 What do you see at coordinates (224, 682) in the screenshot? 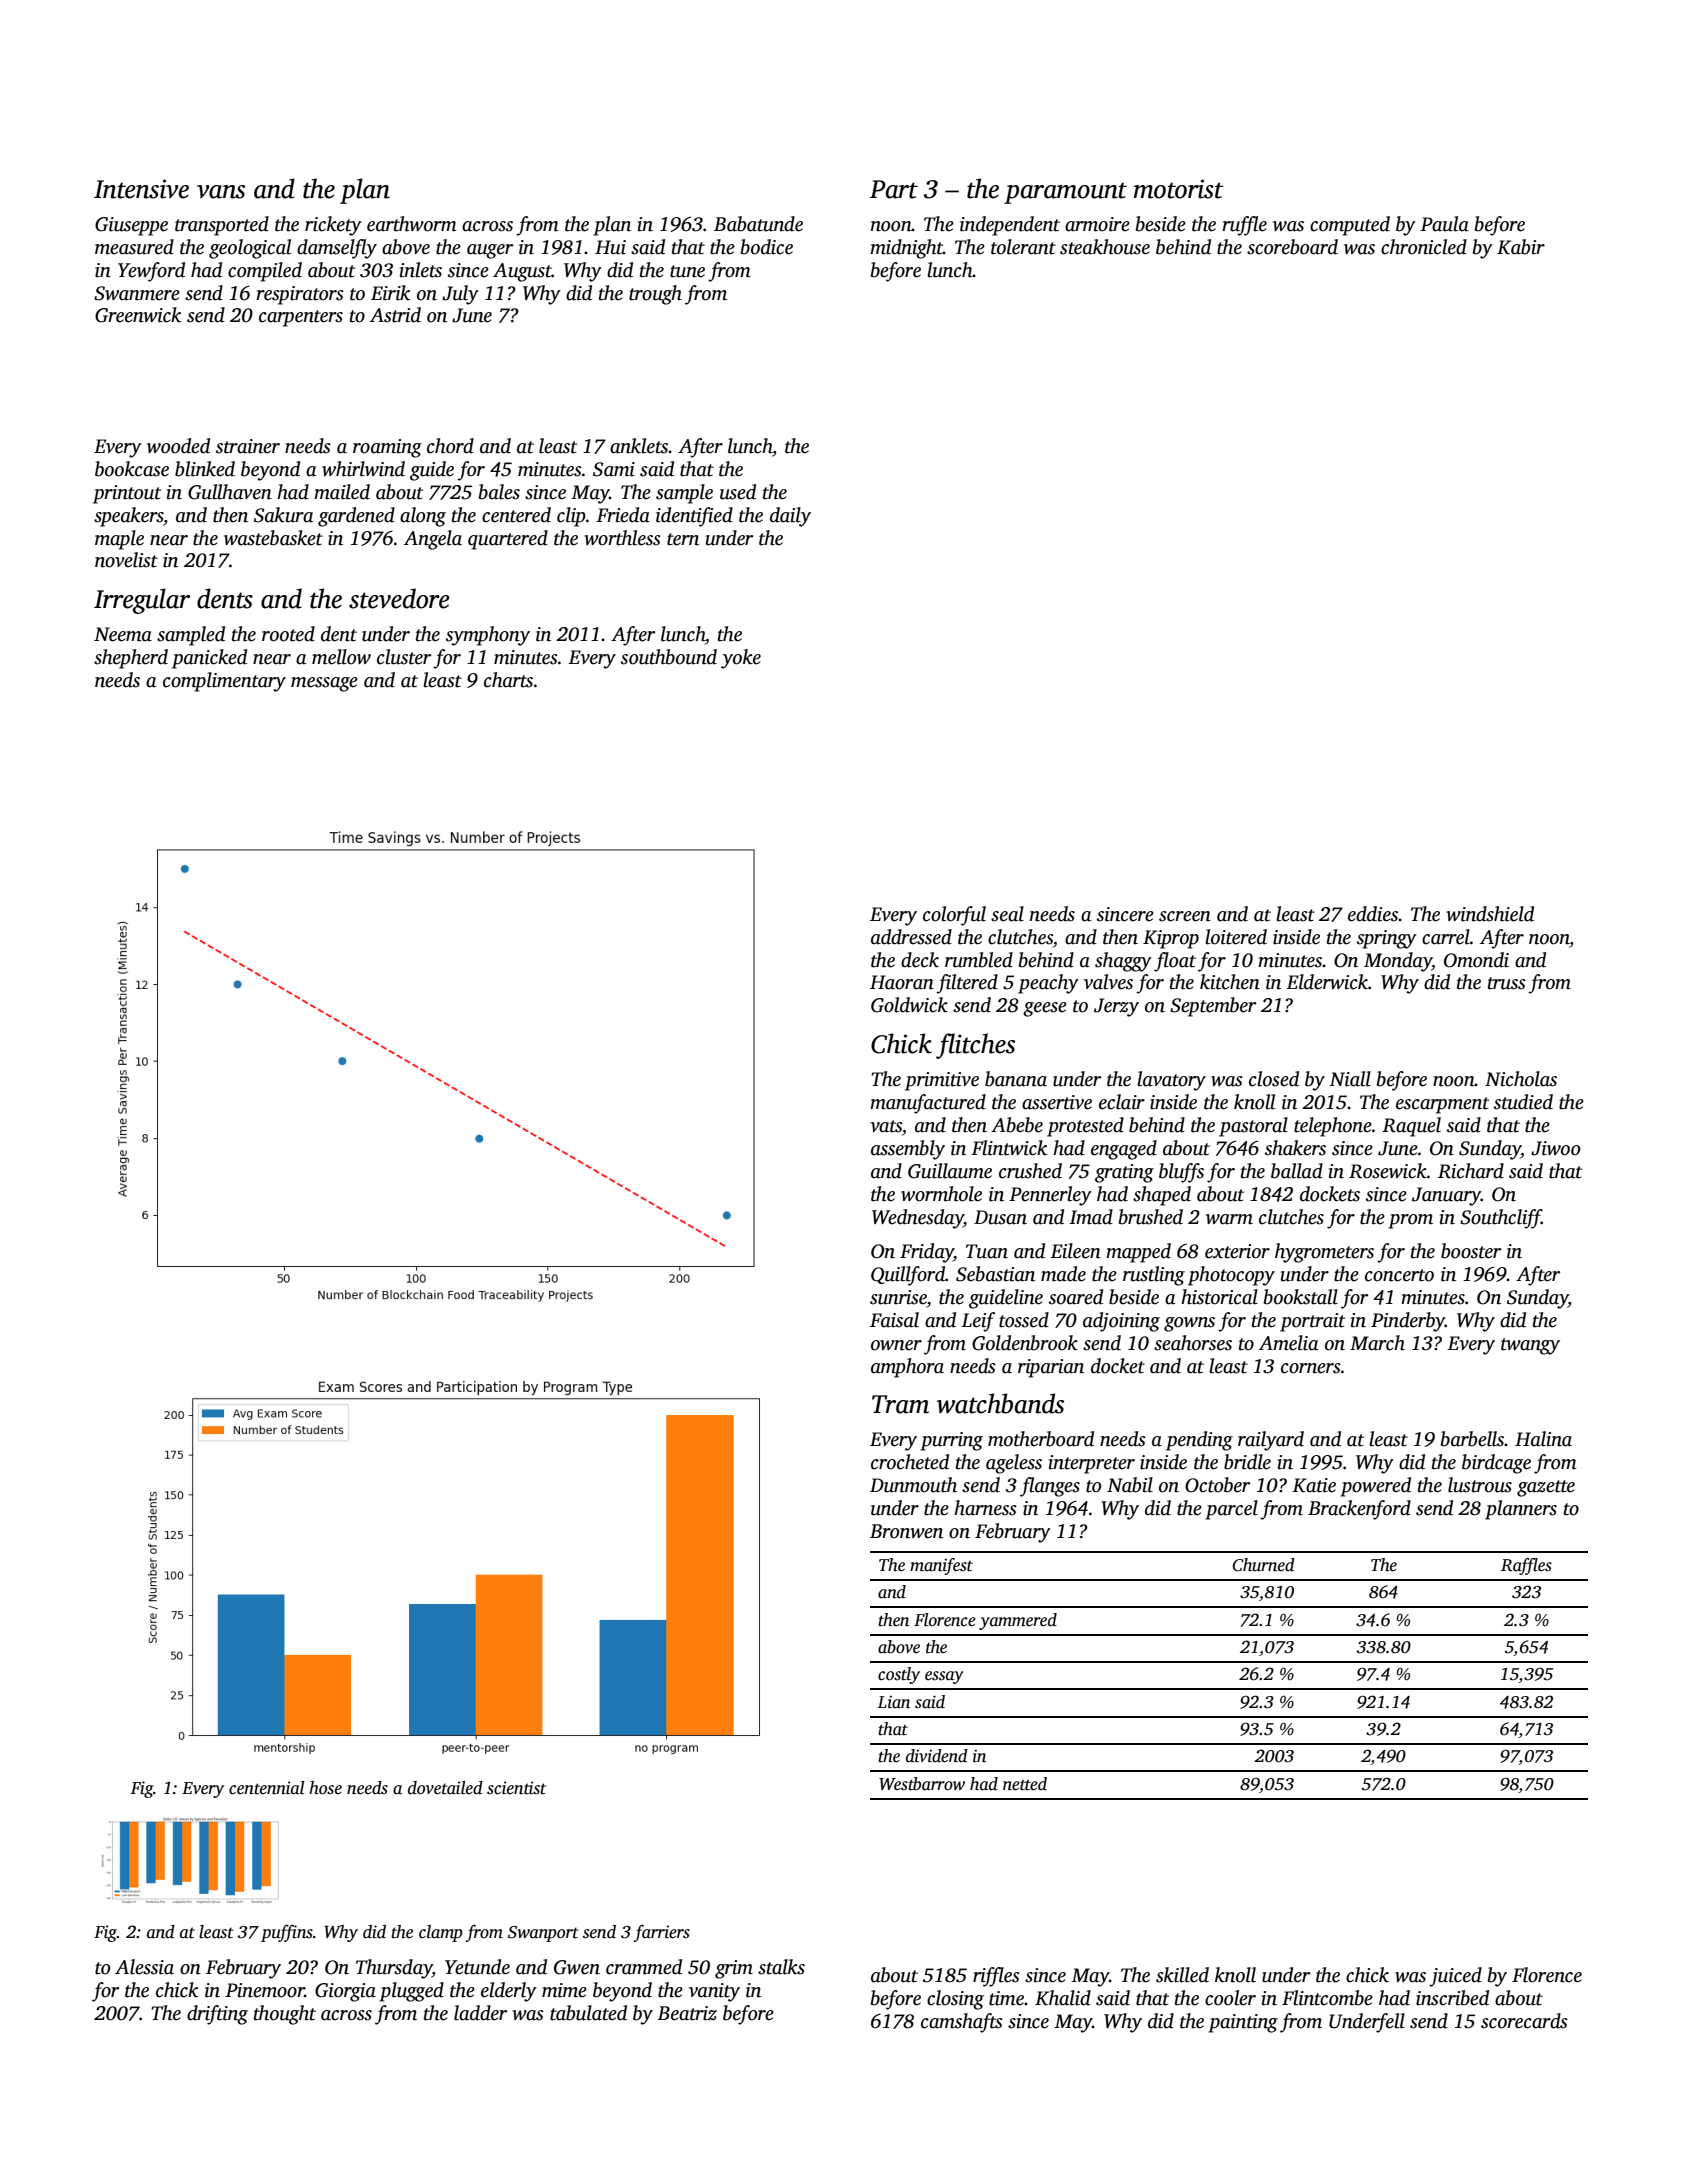
I see `complimentary` at bounding box center [224, 682].
